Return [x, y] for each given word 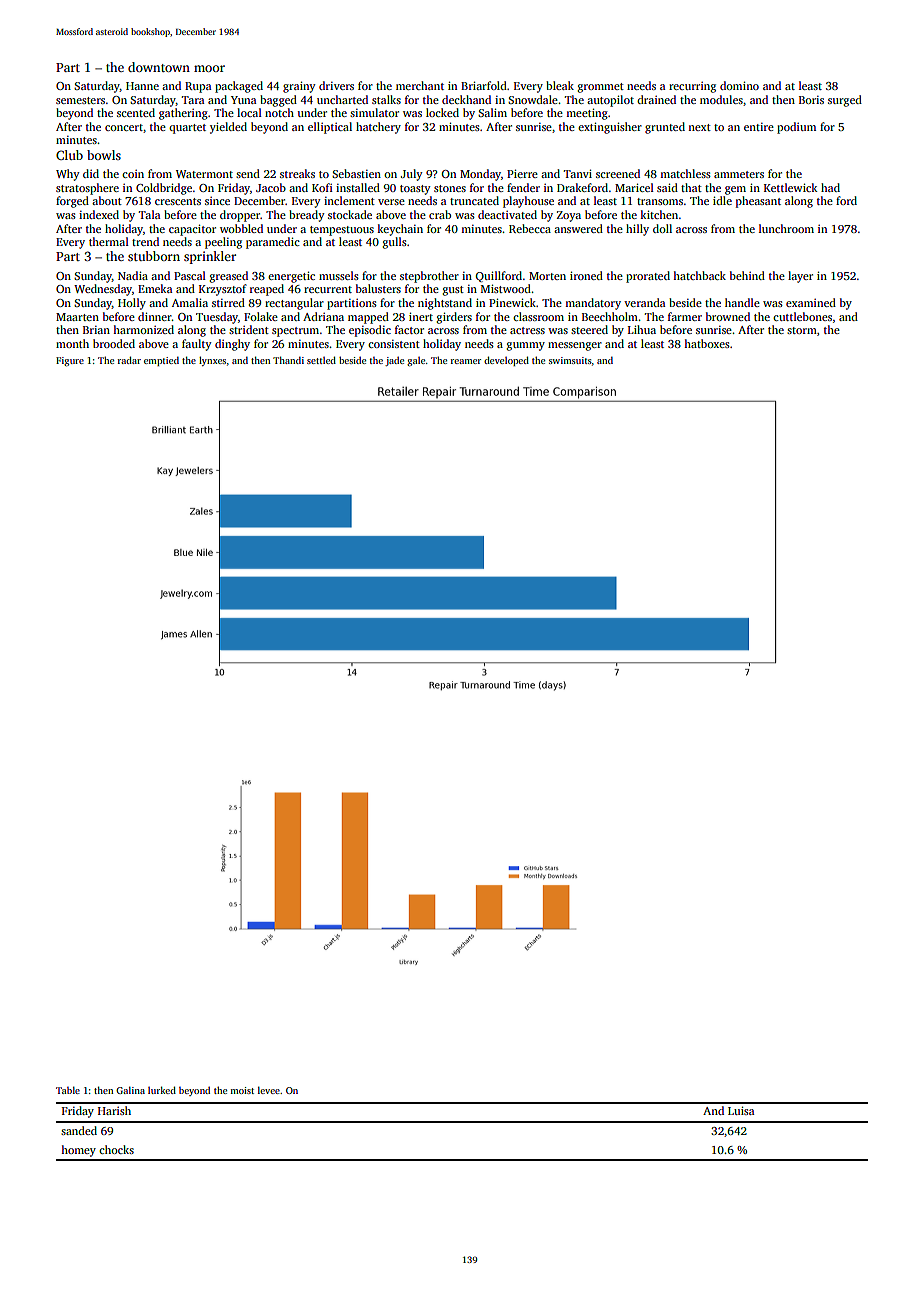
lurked [162, 1090]
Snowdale [533, 99]
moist [242, 1090]
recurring [692, 87]
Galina [130, 1090]
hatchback [699, 275]
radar [129, 360]
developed [506, 361]
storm [802, 330]
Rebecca [530, 228]
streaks [297, 173]
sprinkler [210, 257]
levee [269, 1090]
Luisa [741, 1110]
